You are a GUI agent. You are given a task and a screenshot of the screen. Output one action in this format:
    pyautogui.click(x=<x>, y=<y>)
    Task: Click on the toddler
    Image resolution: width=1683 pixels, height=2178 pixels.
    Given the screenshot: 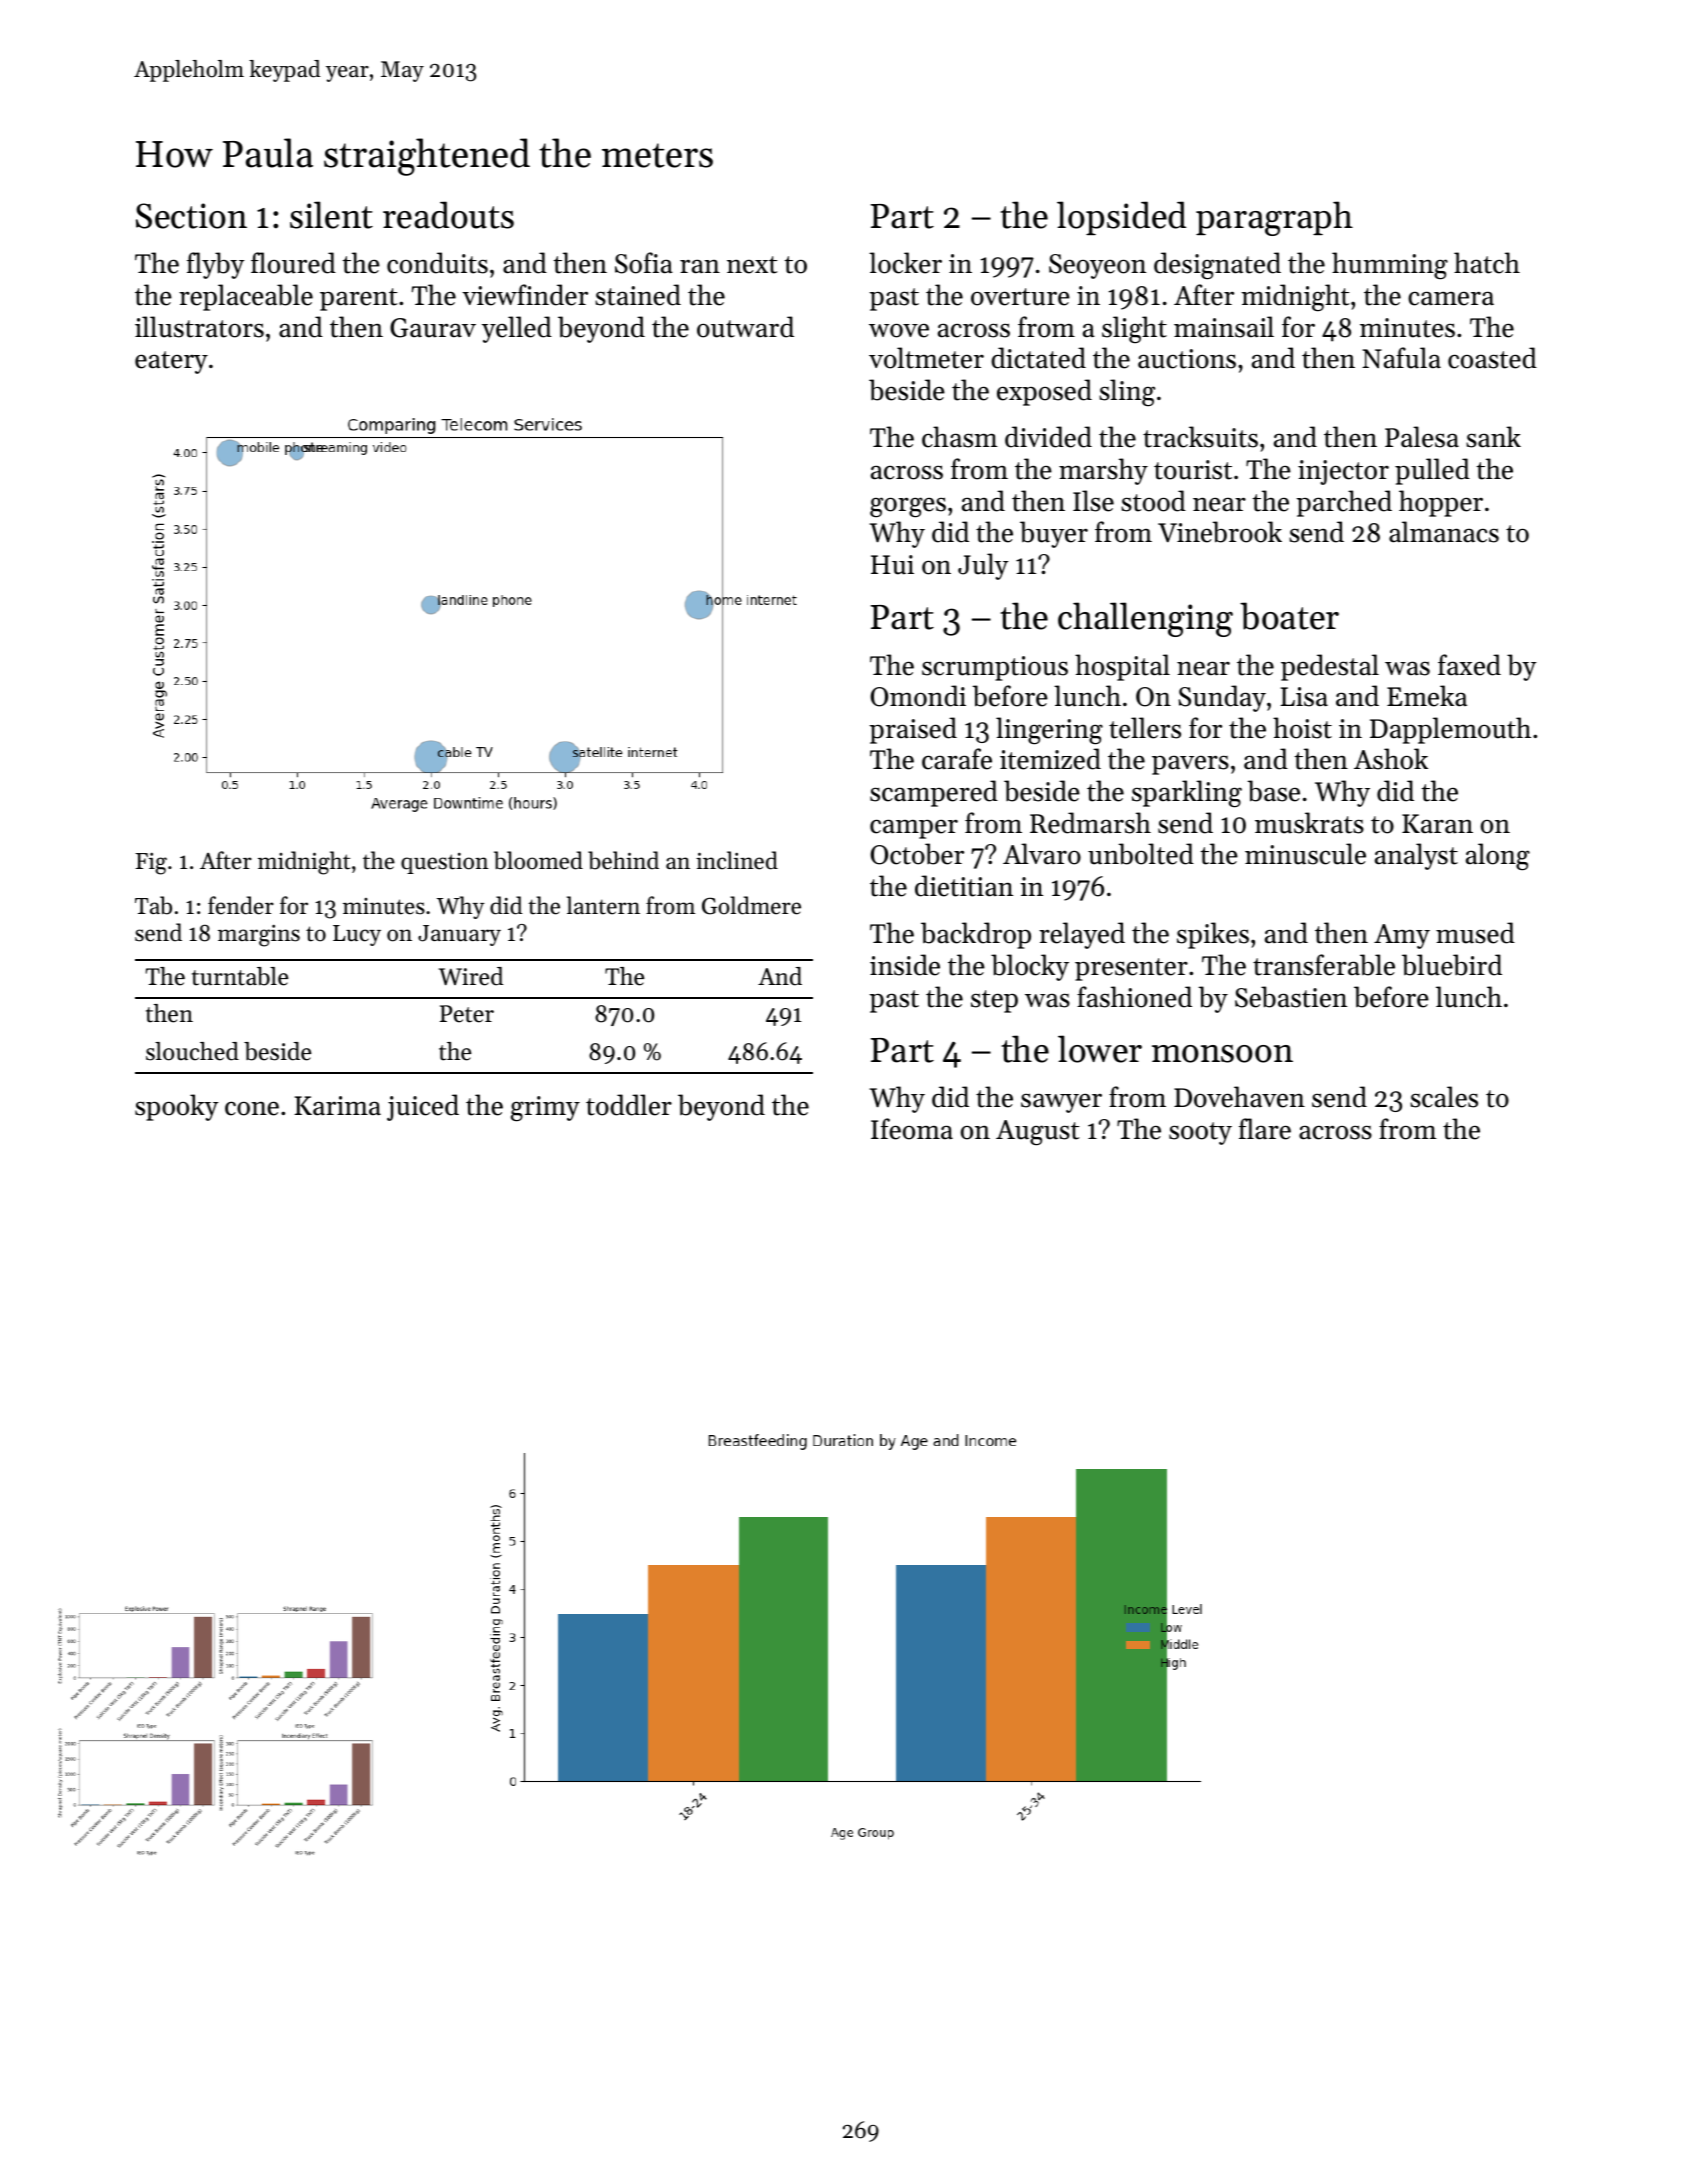 What is the action you would take?
    pyautogui.click(x=629, y=1105)
